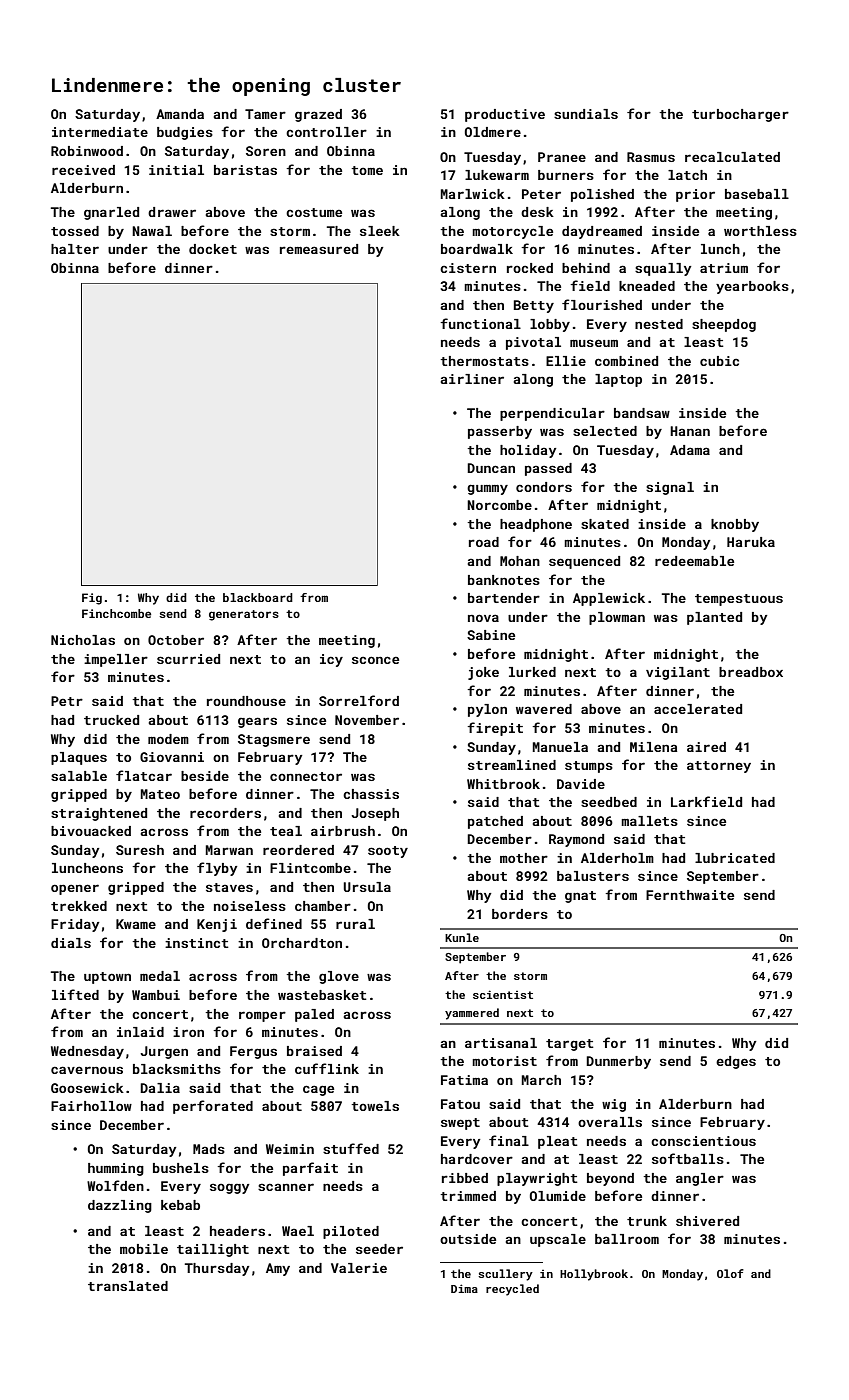  I want to click on salable, so click(79, 776).
